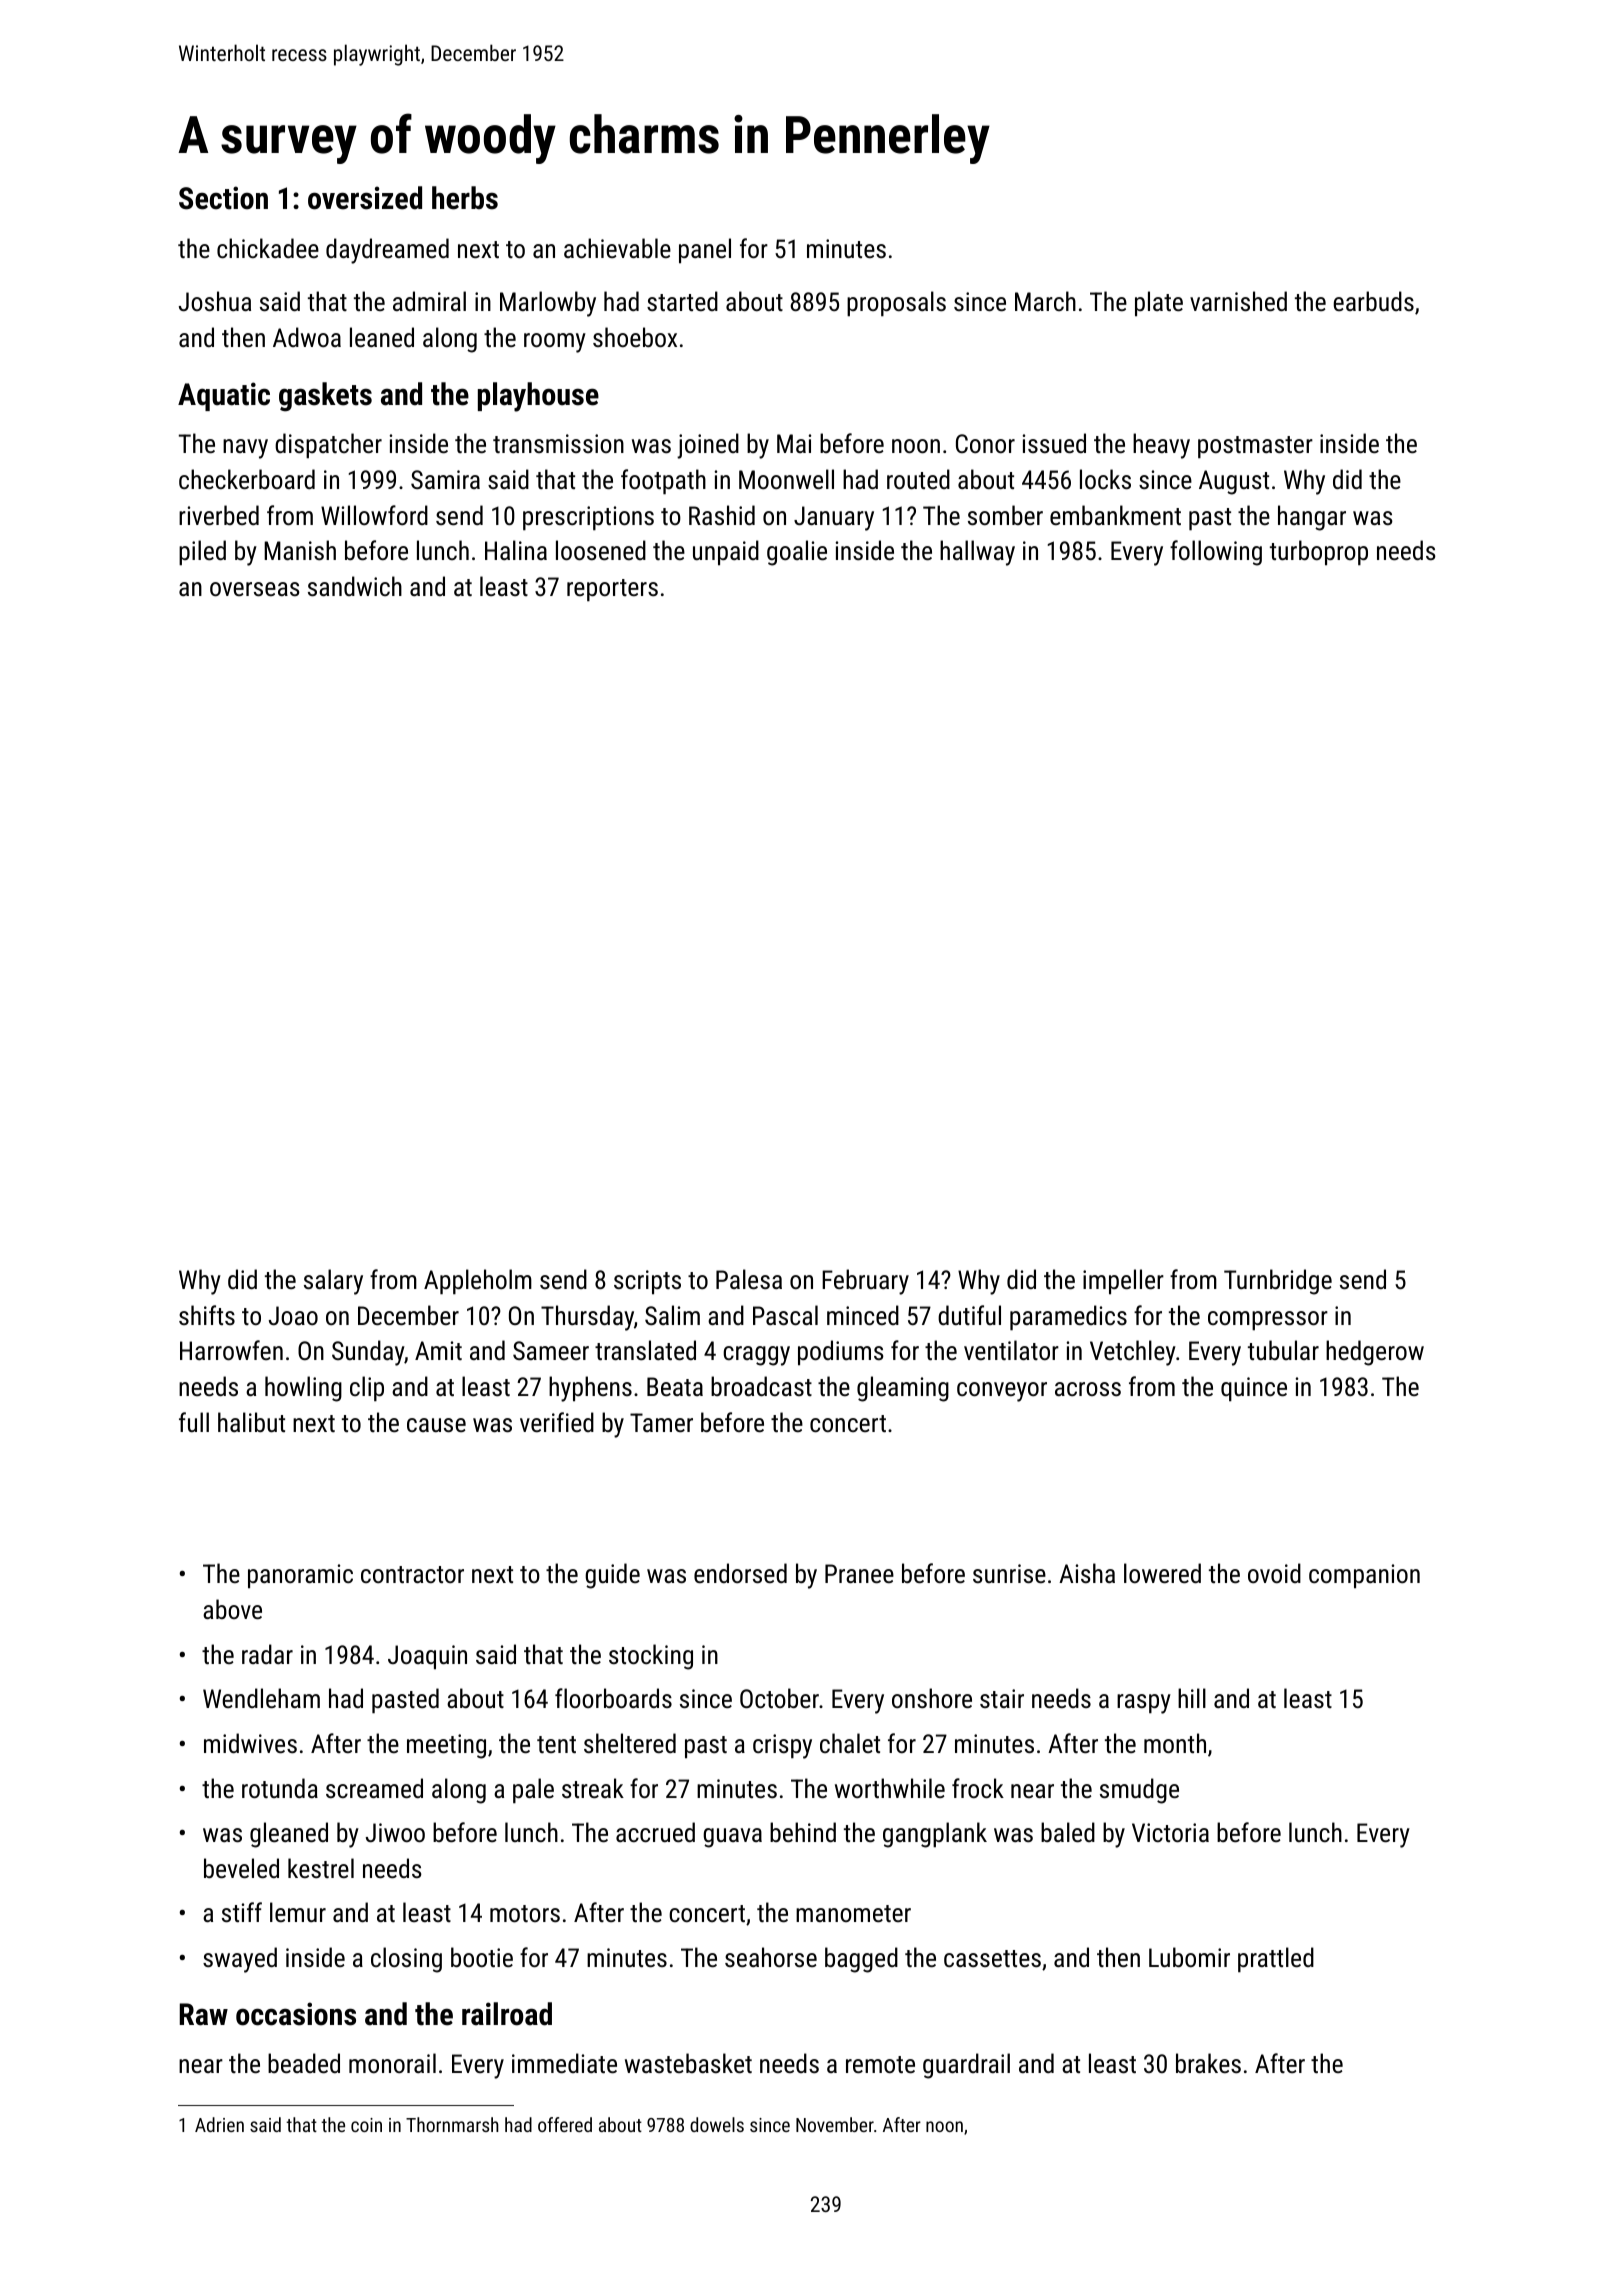  What do you see at coordinates (1364, 1576) in the page?
I see `companion` at bounding box center [1364, 1576].
